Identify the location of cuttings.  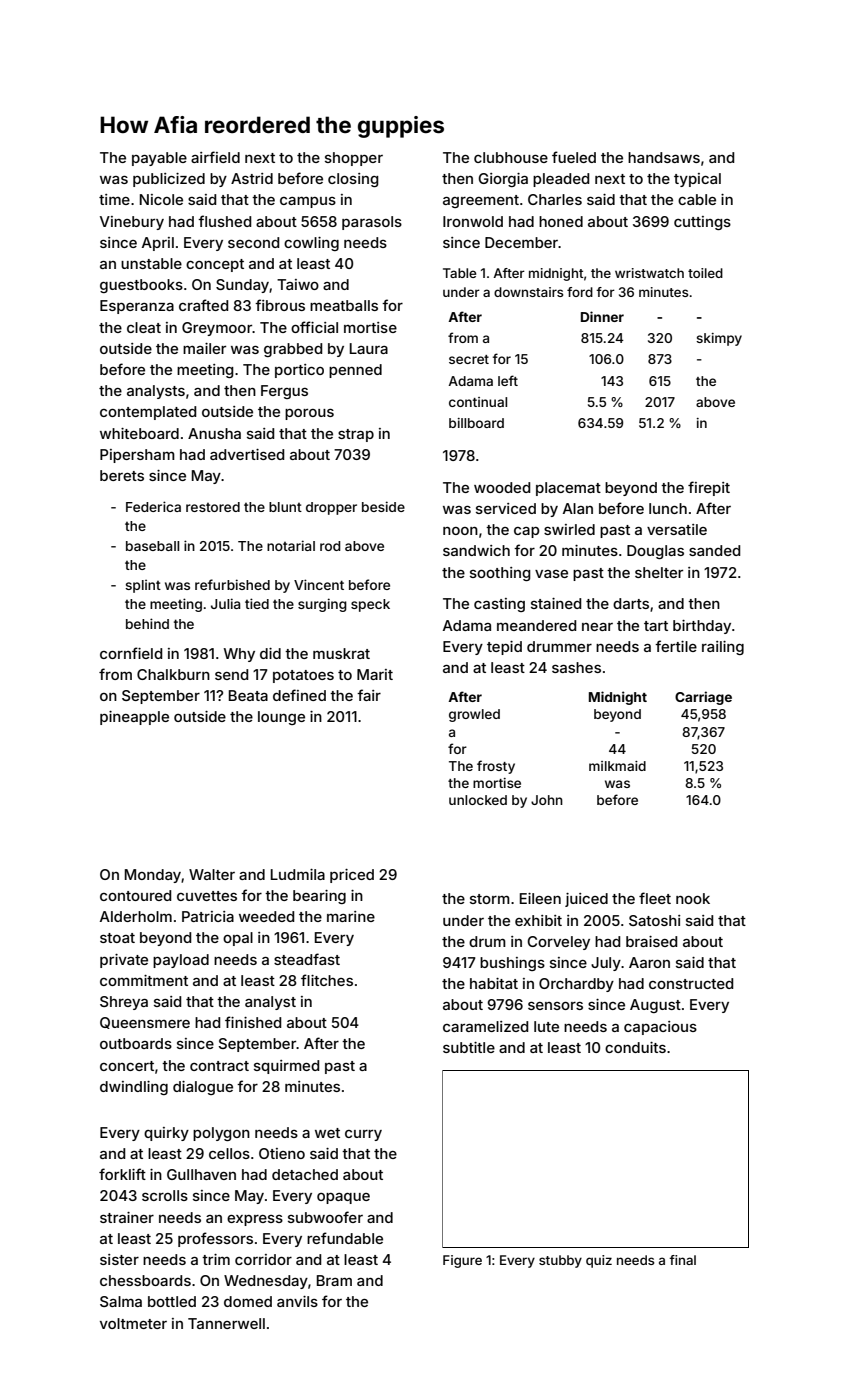
(702, 223).
